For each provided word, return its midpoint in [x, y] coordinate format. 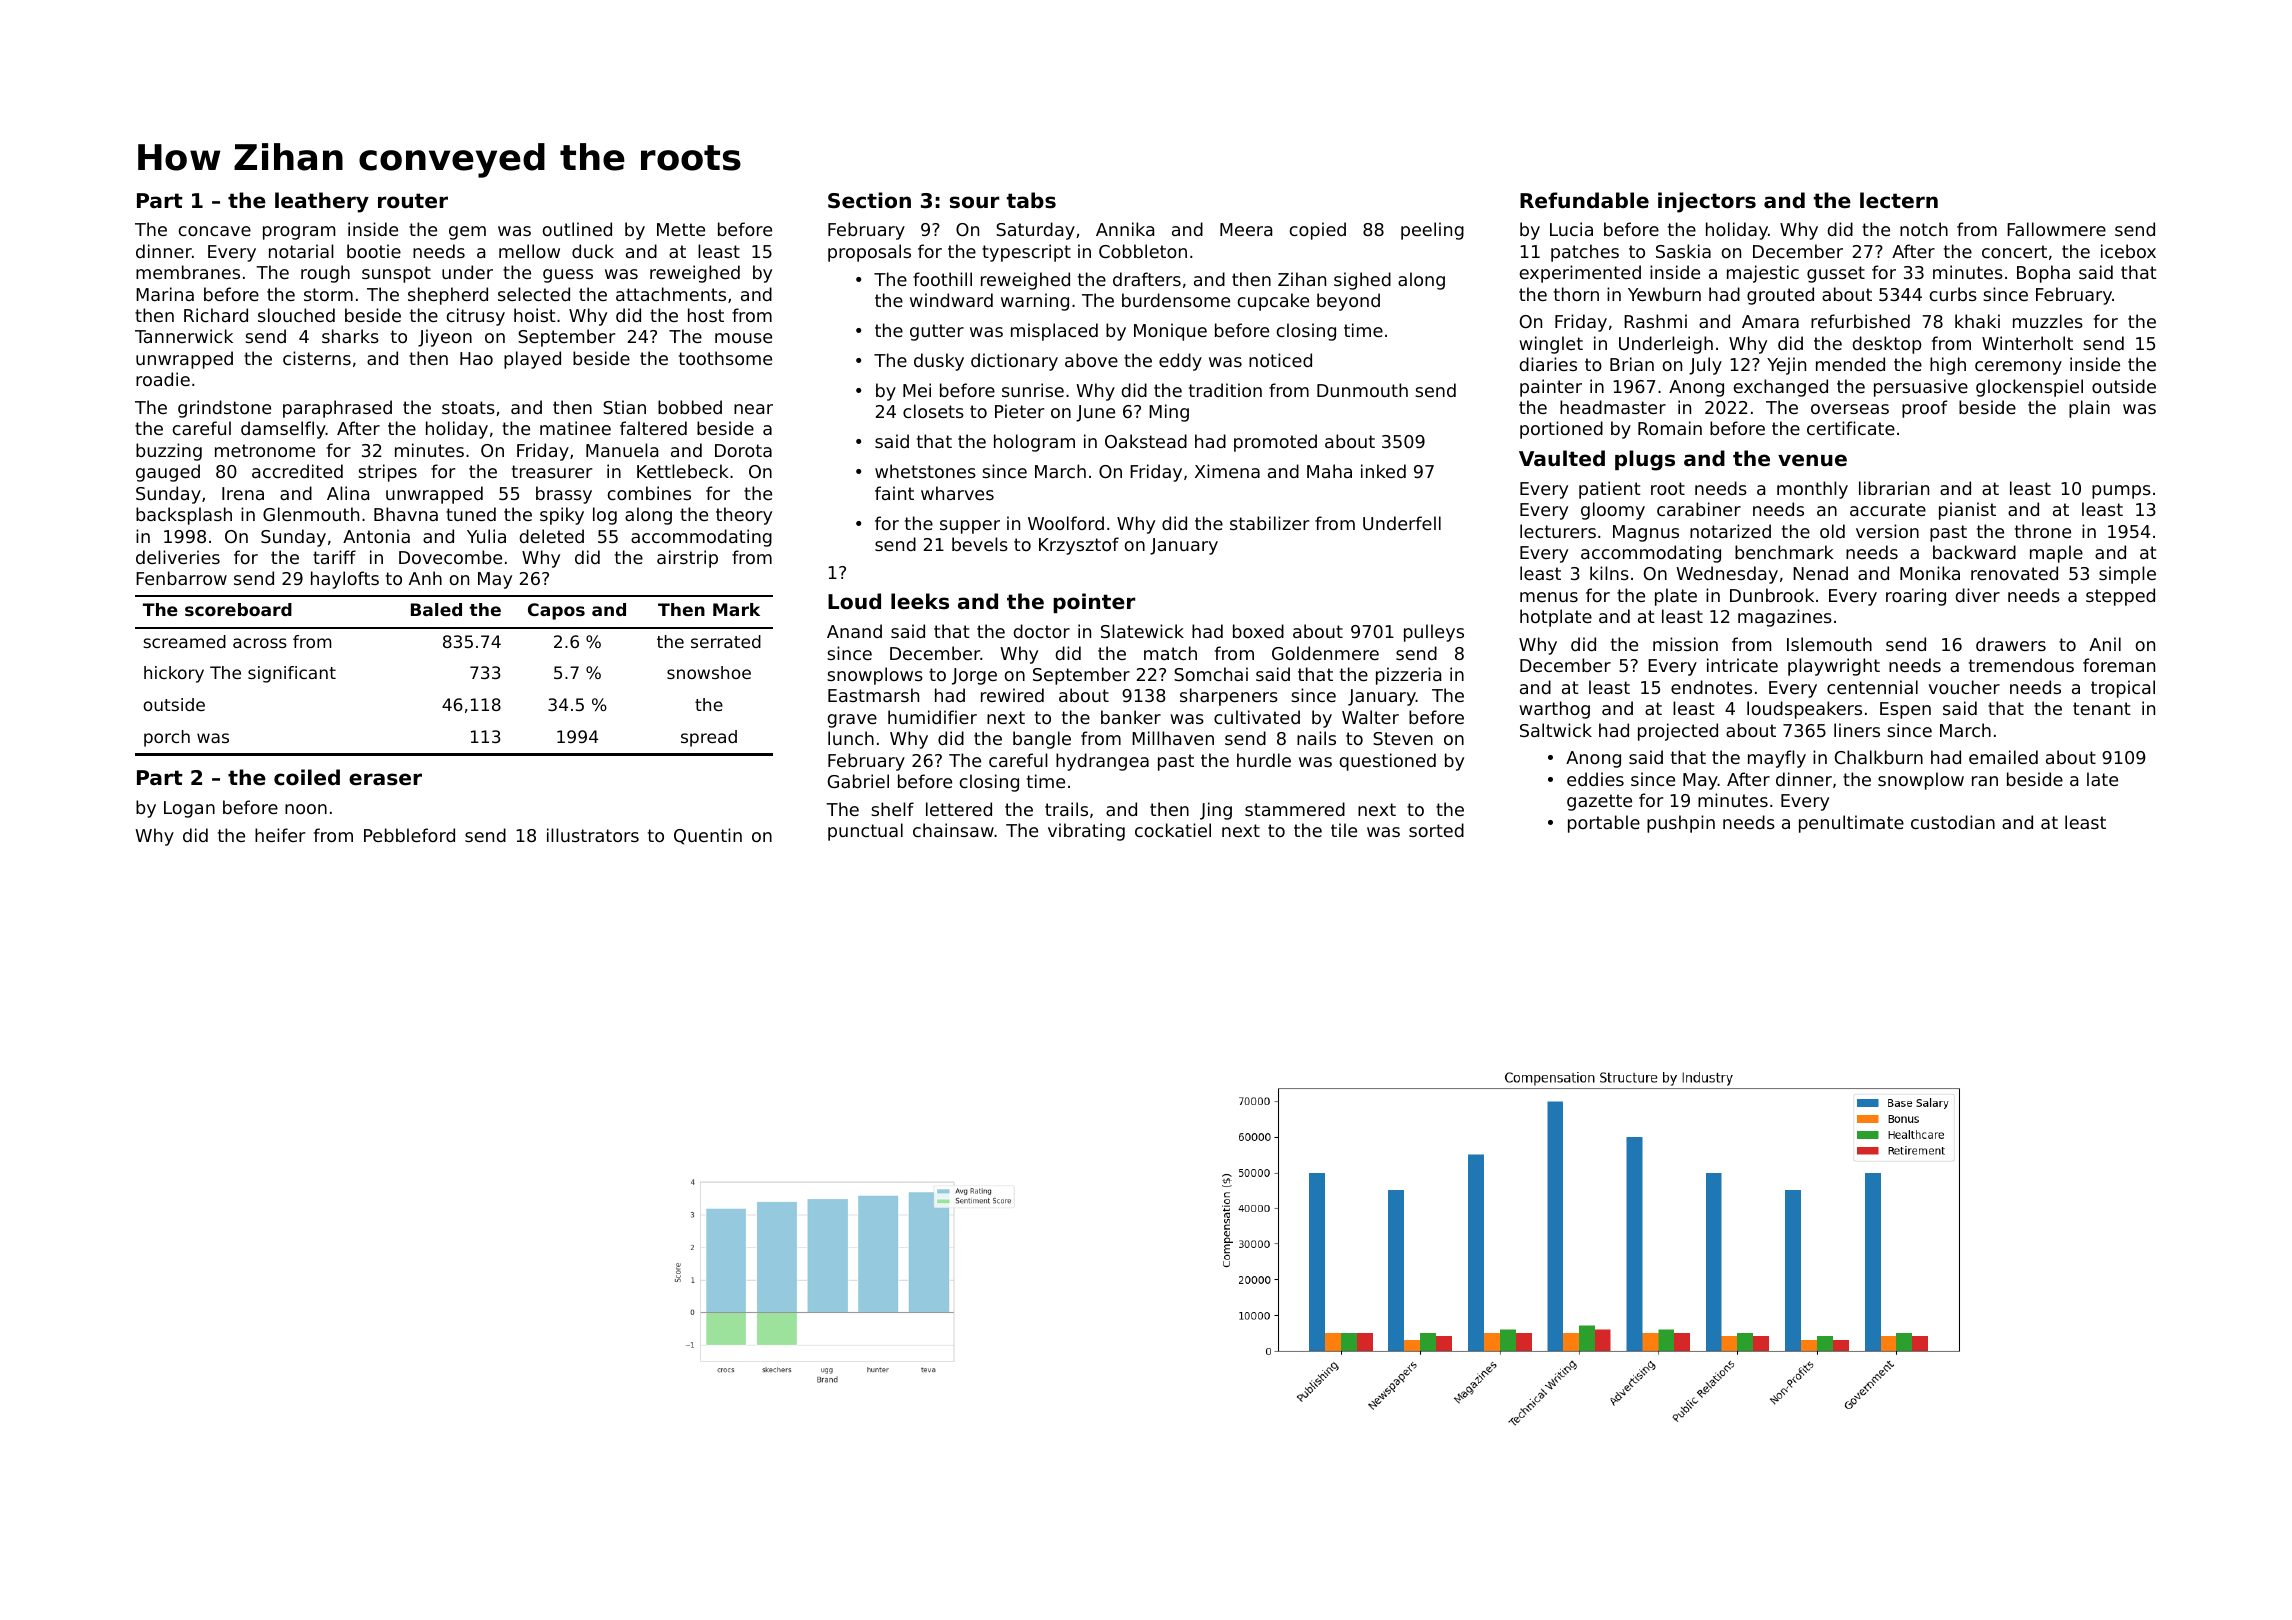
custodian [1953, 822]
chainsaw [953, 830]
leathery [322, 202]
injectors [1707, 202]
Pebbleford [409, 835]
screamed [184, 641]
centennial [1872, 687]
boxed [1258, 631]
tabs [1031, 200]
